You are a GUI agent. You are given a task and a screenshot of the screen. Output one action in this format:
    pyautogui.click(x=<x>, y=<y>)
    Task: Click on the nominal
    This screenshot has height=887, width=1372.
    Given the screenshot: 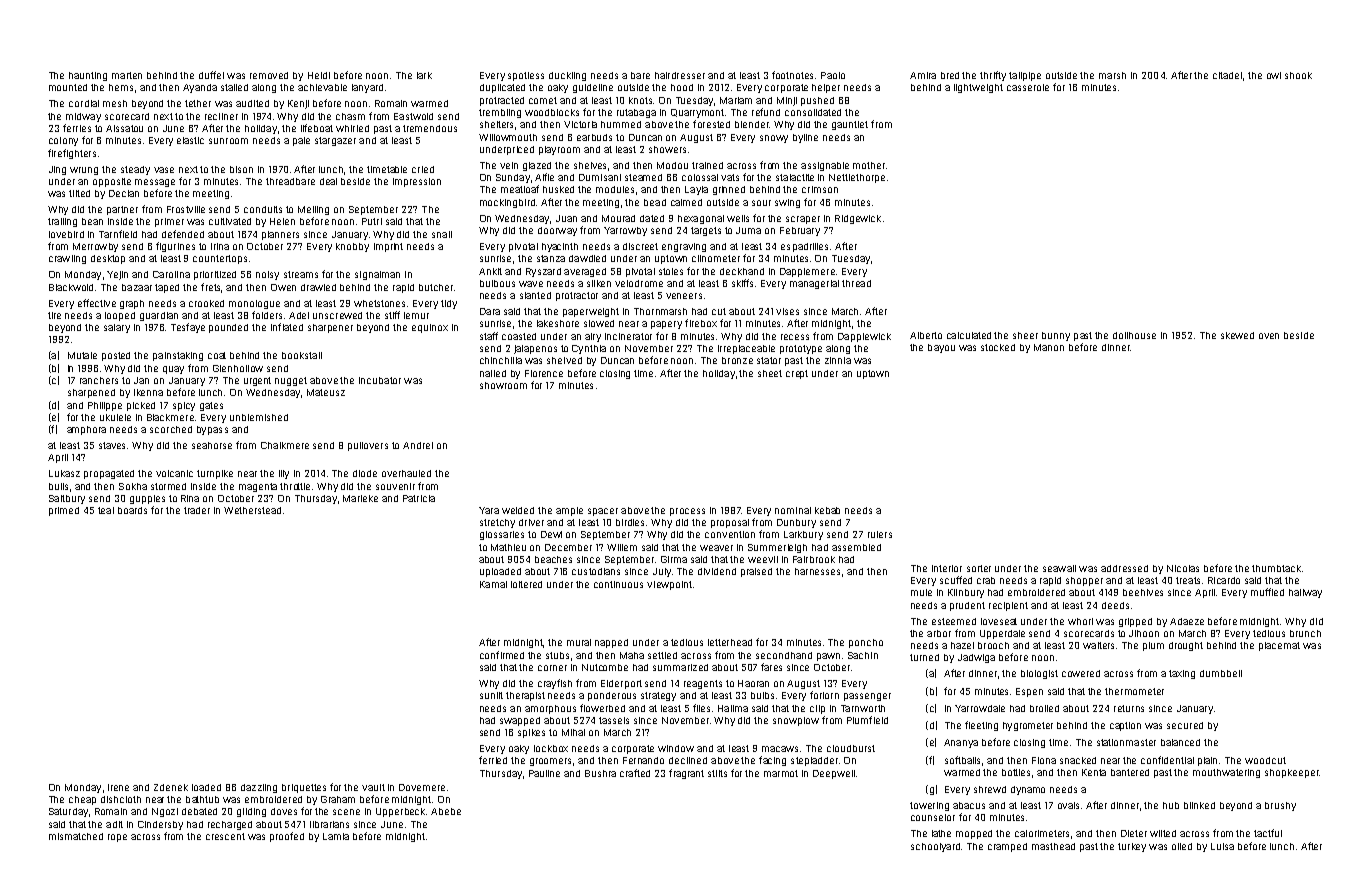 What is the action you would take?
    pyautogui.click(x=793, y=510)
